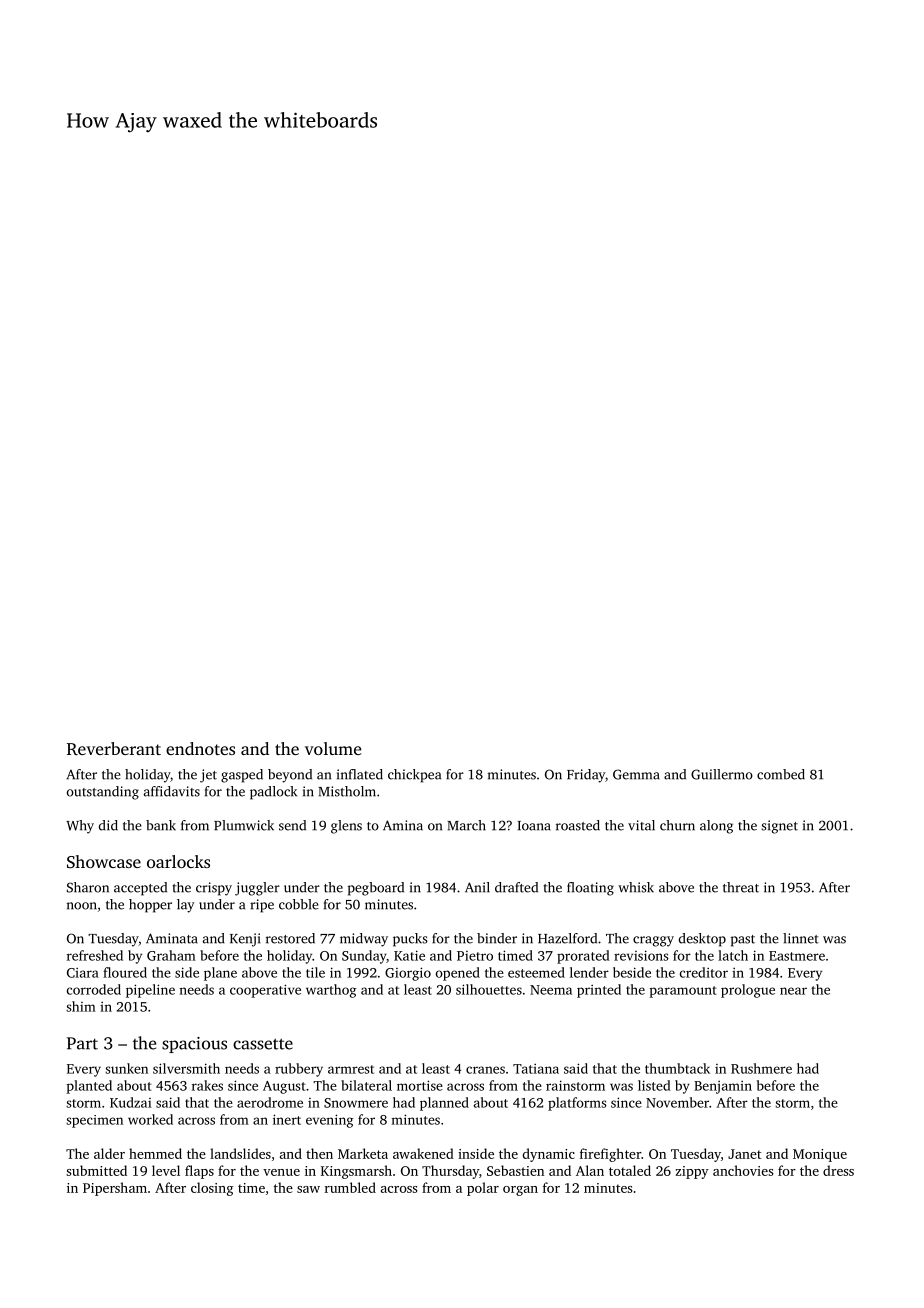 This image has height=1308, width=924. Describe the element at coordinates (114, 749) in the image. I see `Reverberant` at that location.
